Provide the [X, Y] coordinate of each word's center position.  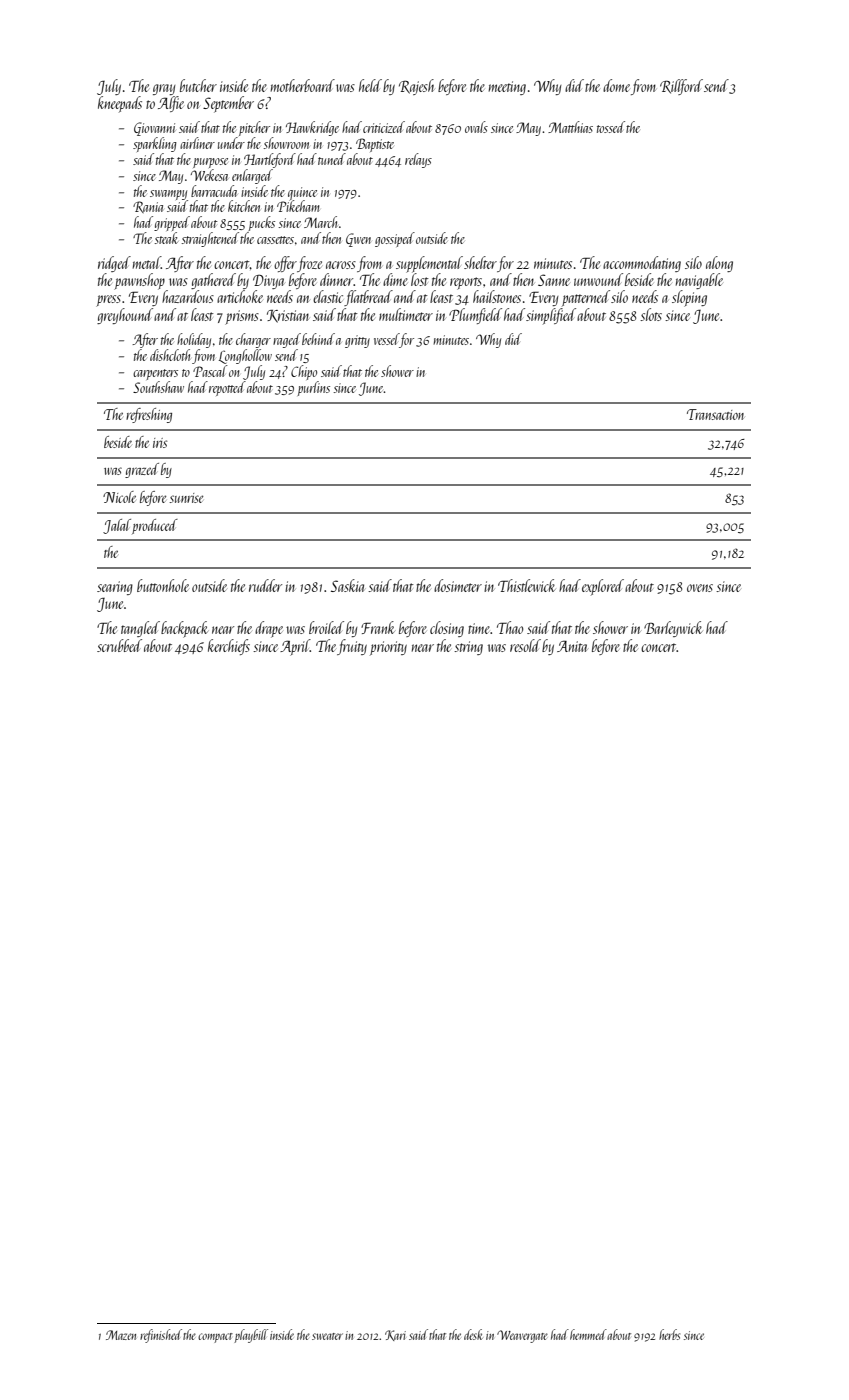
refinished [161, 1336]
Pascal [210, 371]
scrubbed [119, 645]
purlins [313, 388]
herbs [669, 1334]
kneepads [120, 104]
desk [473, 1334]
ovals [476, 127]
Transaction [715, 414]
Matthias [570, 127]
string [468, 648]
